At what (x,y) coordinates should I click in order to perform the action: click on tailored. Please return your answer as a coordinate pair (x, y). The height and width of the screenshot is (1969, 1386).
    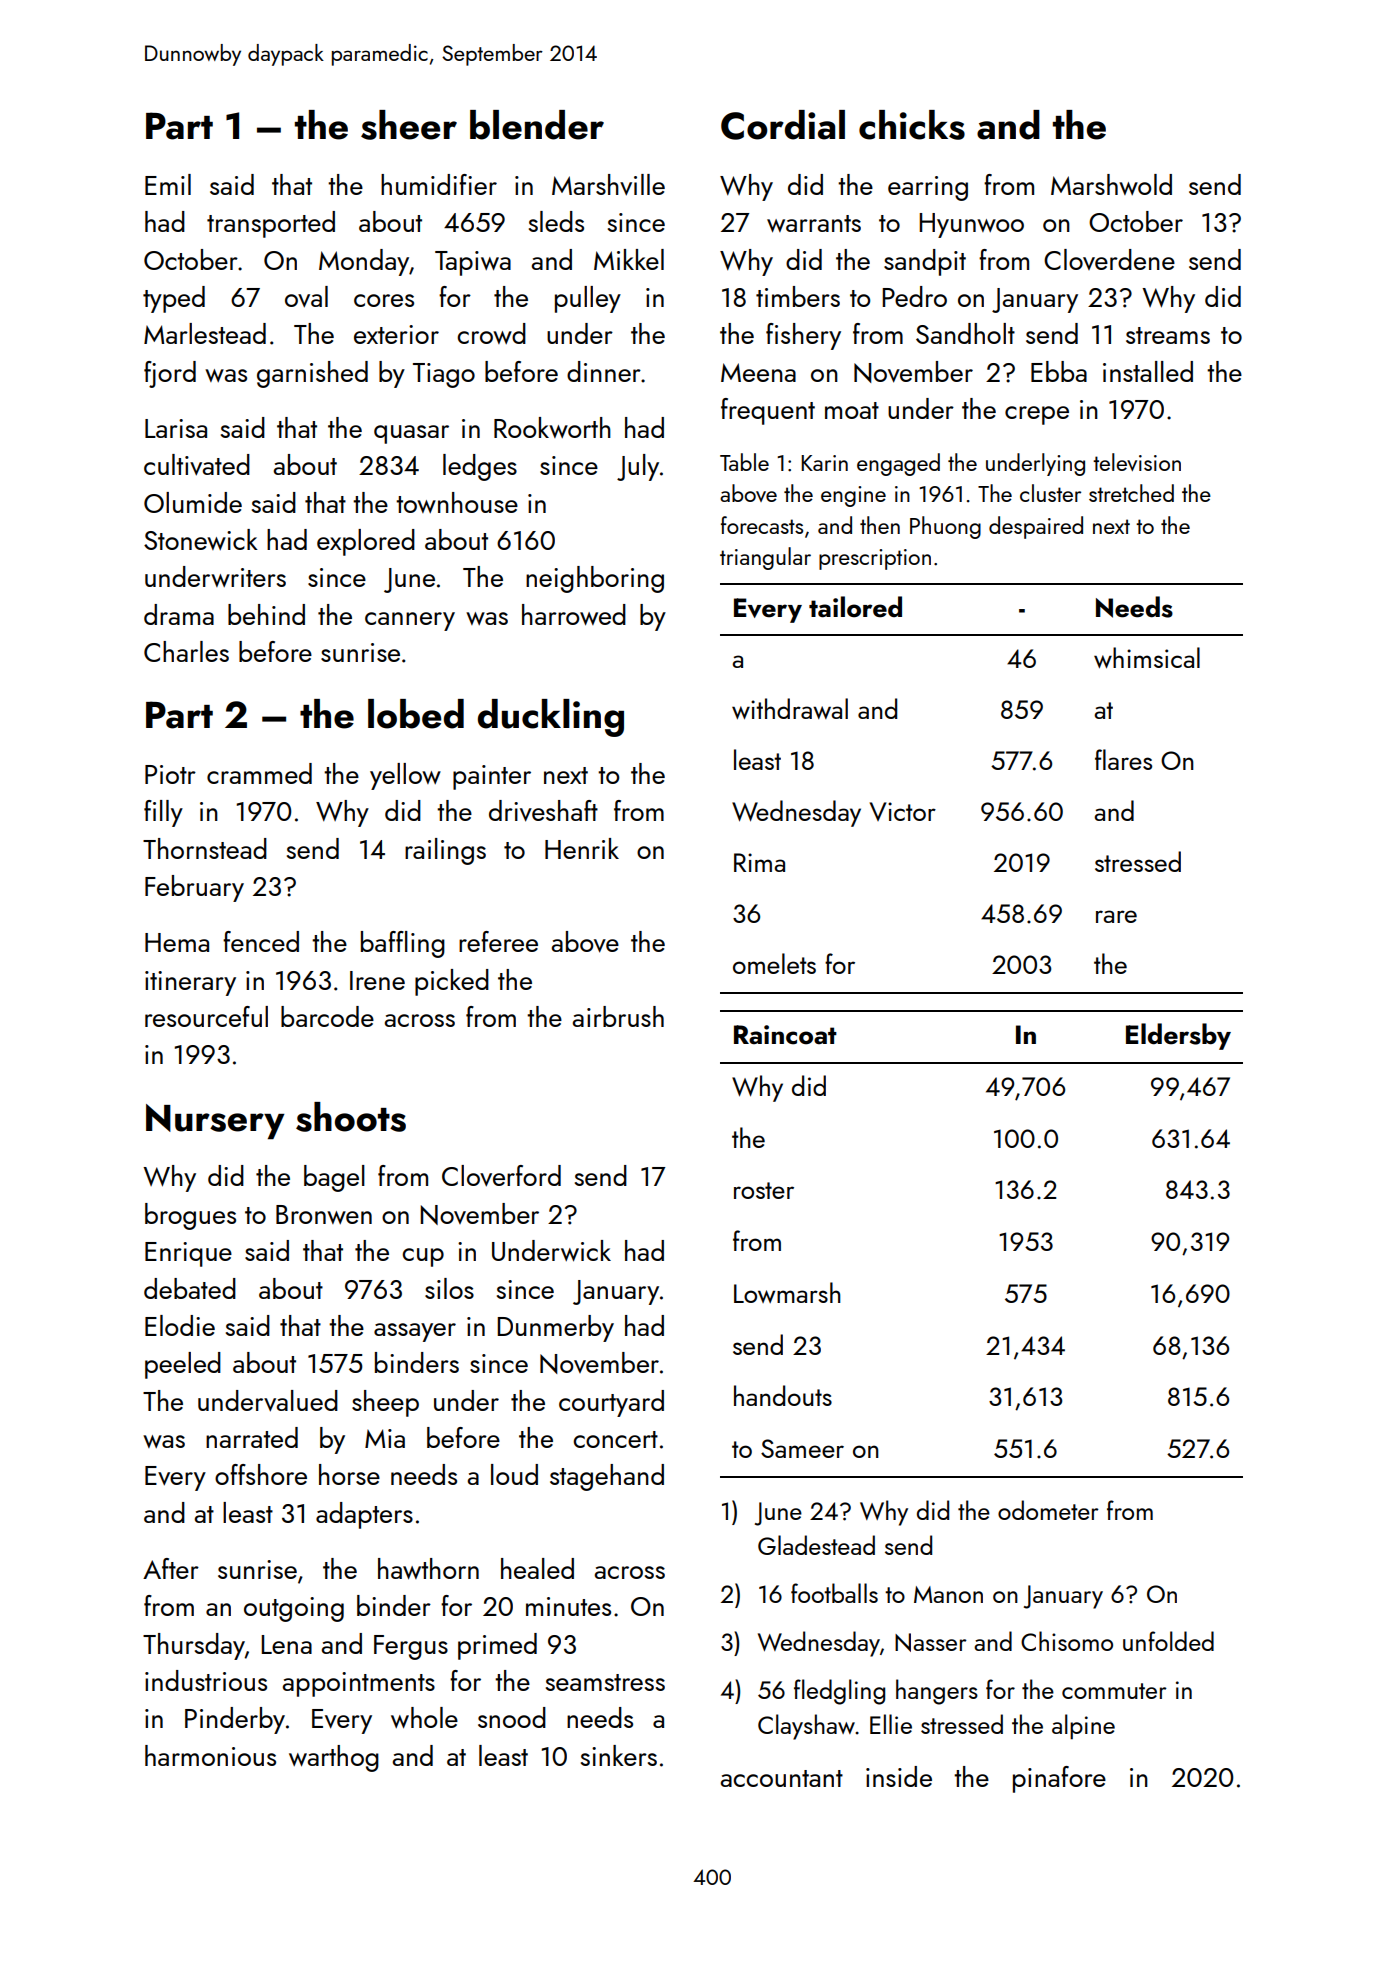
    Looking at the image, I should click on (855, 607).
